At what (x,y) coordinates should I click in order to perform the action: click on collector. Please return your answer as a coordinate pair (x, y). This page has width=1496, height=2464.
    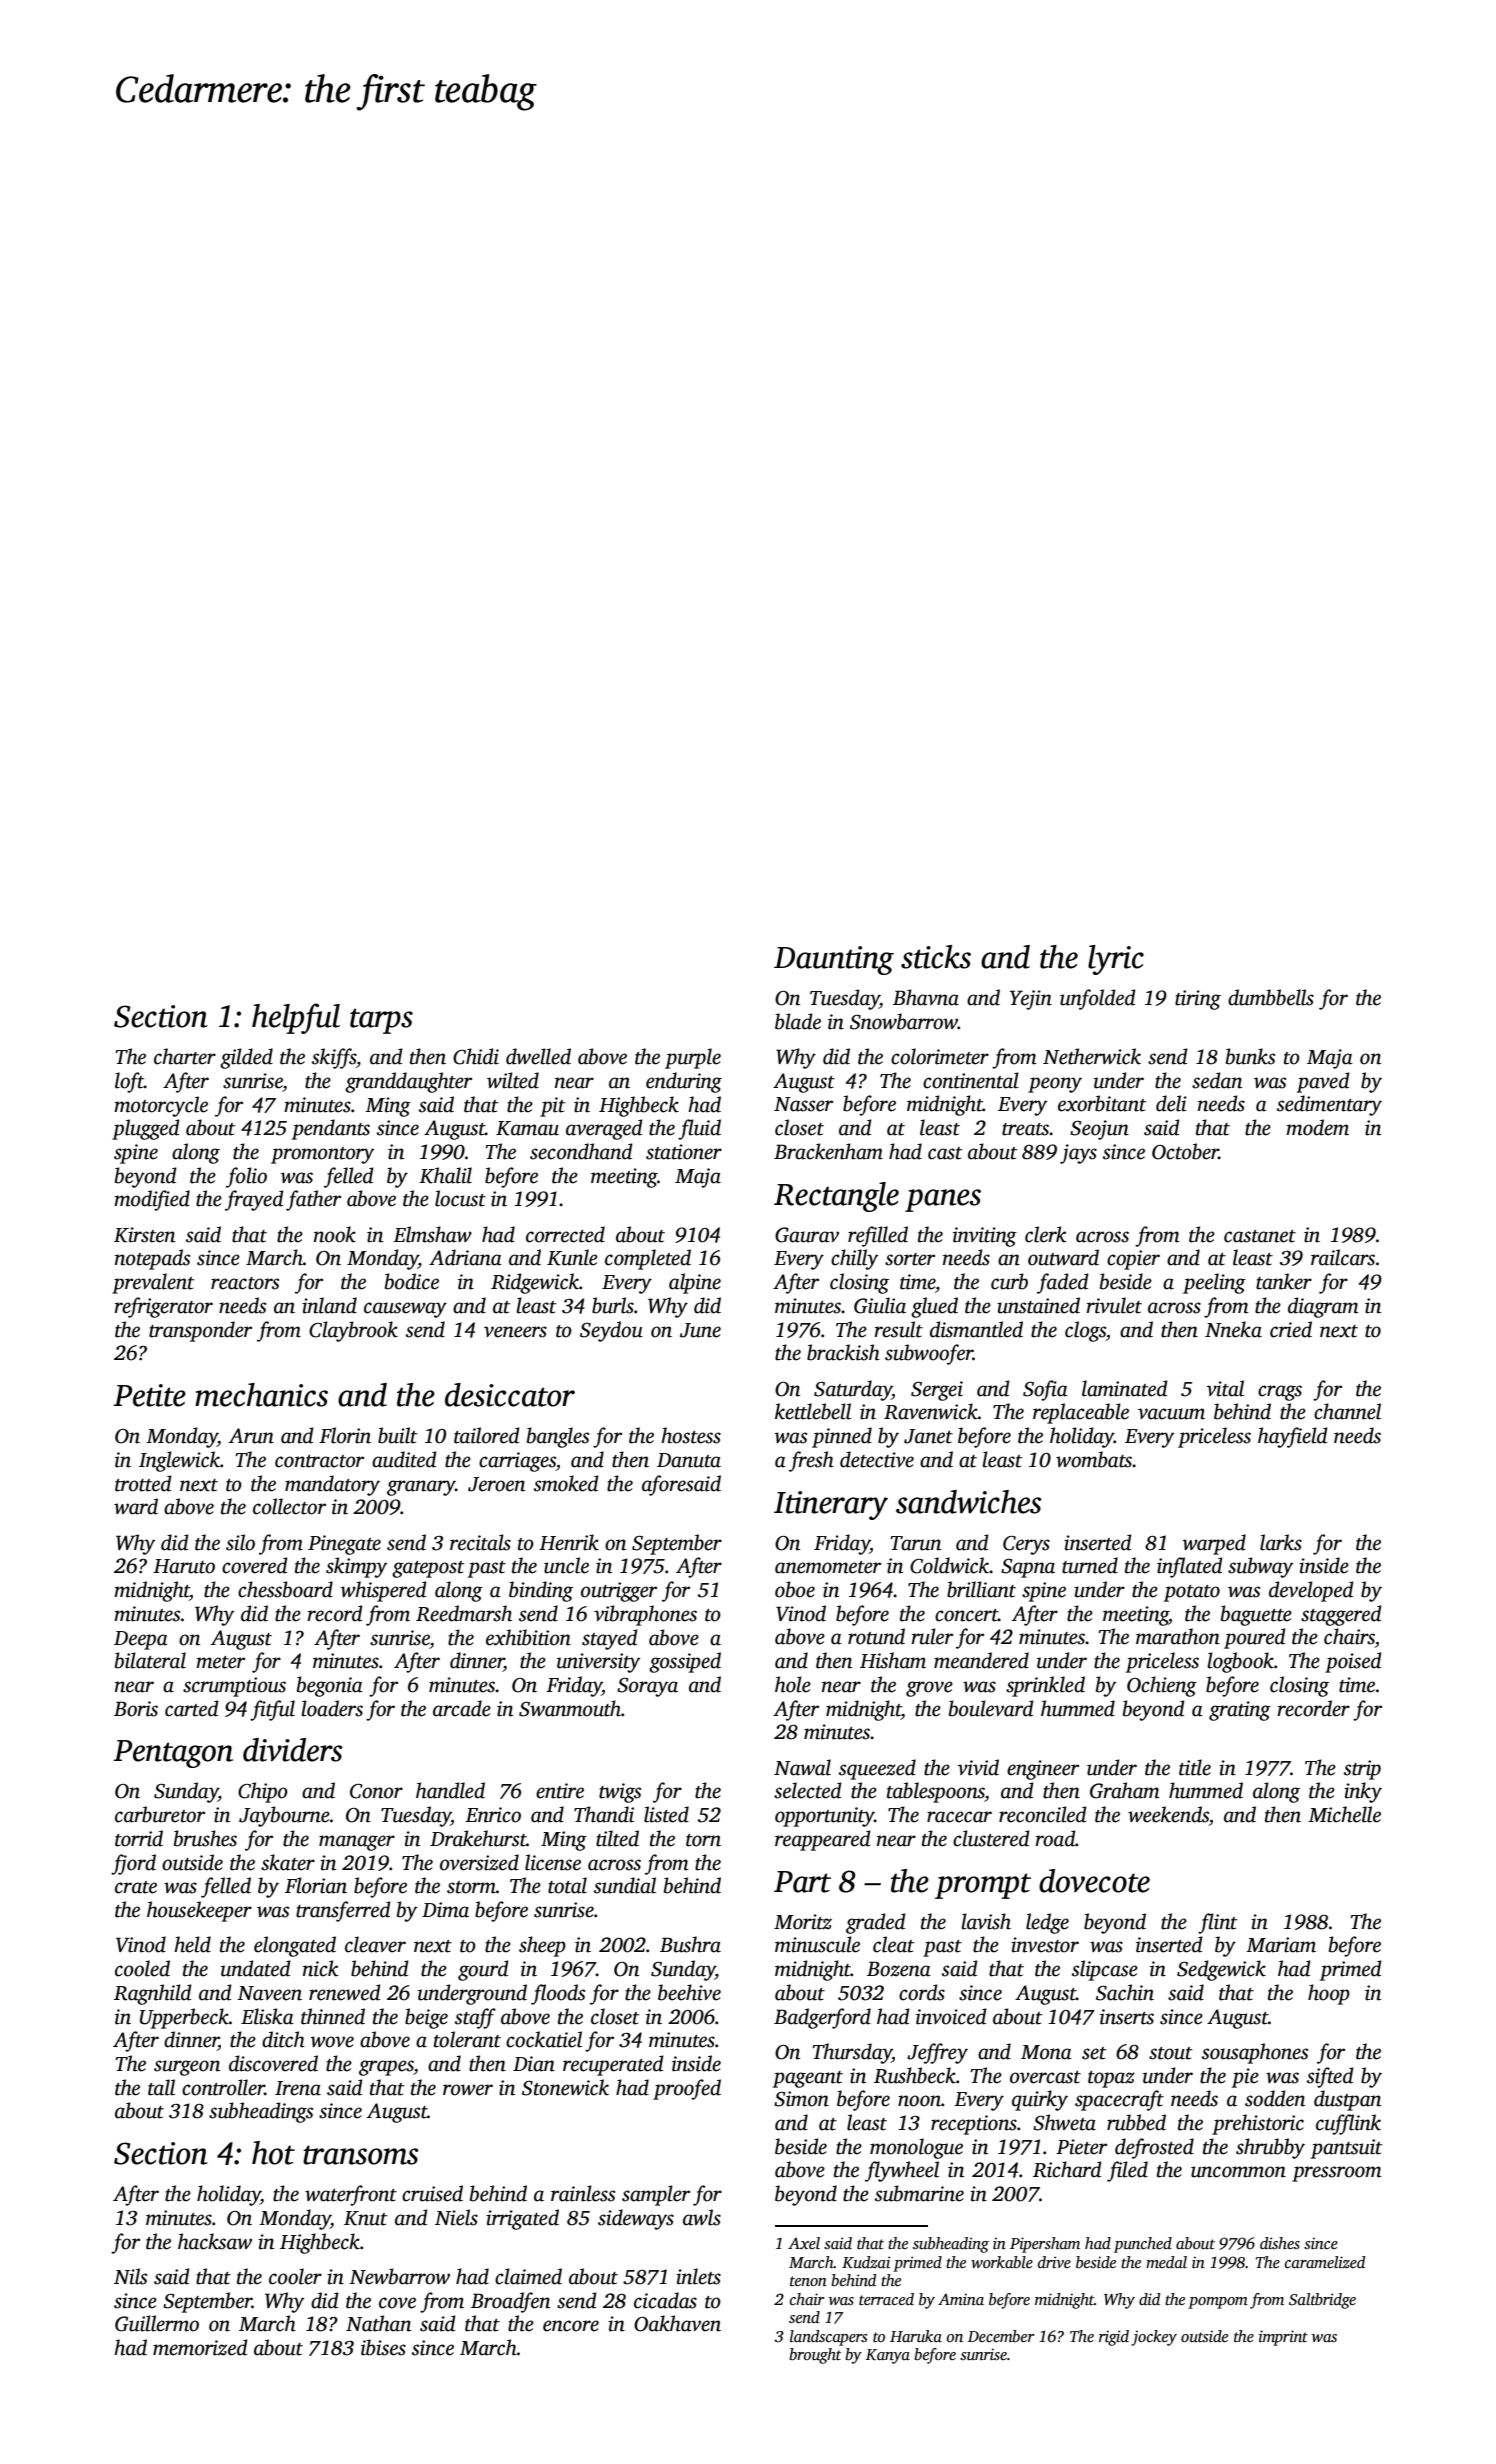
    Looking at the image, I should click on (289, 1506).
